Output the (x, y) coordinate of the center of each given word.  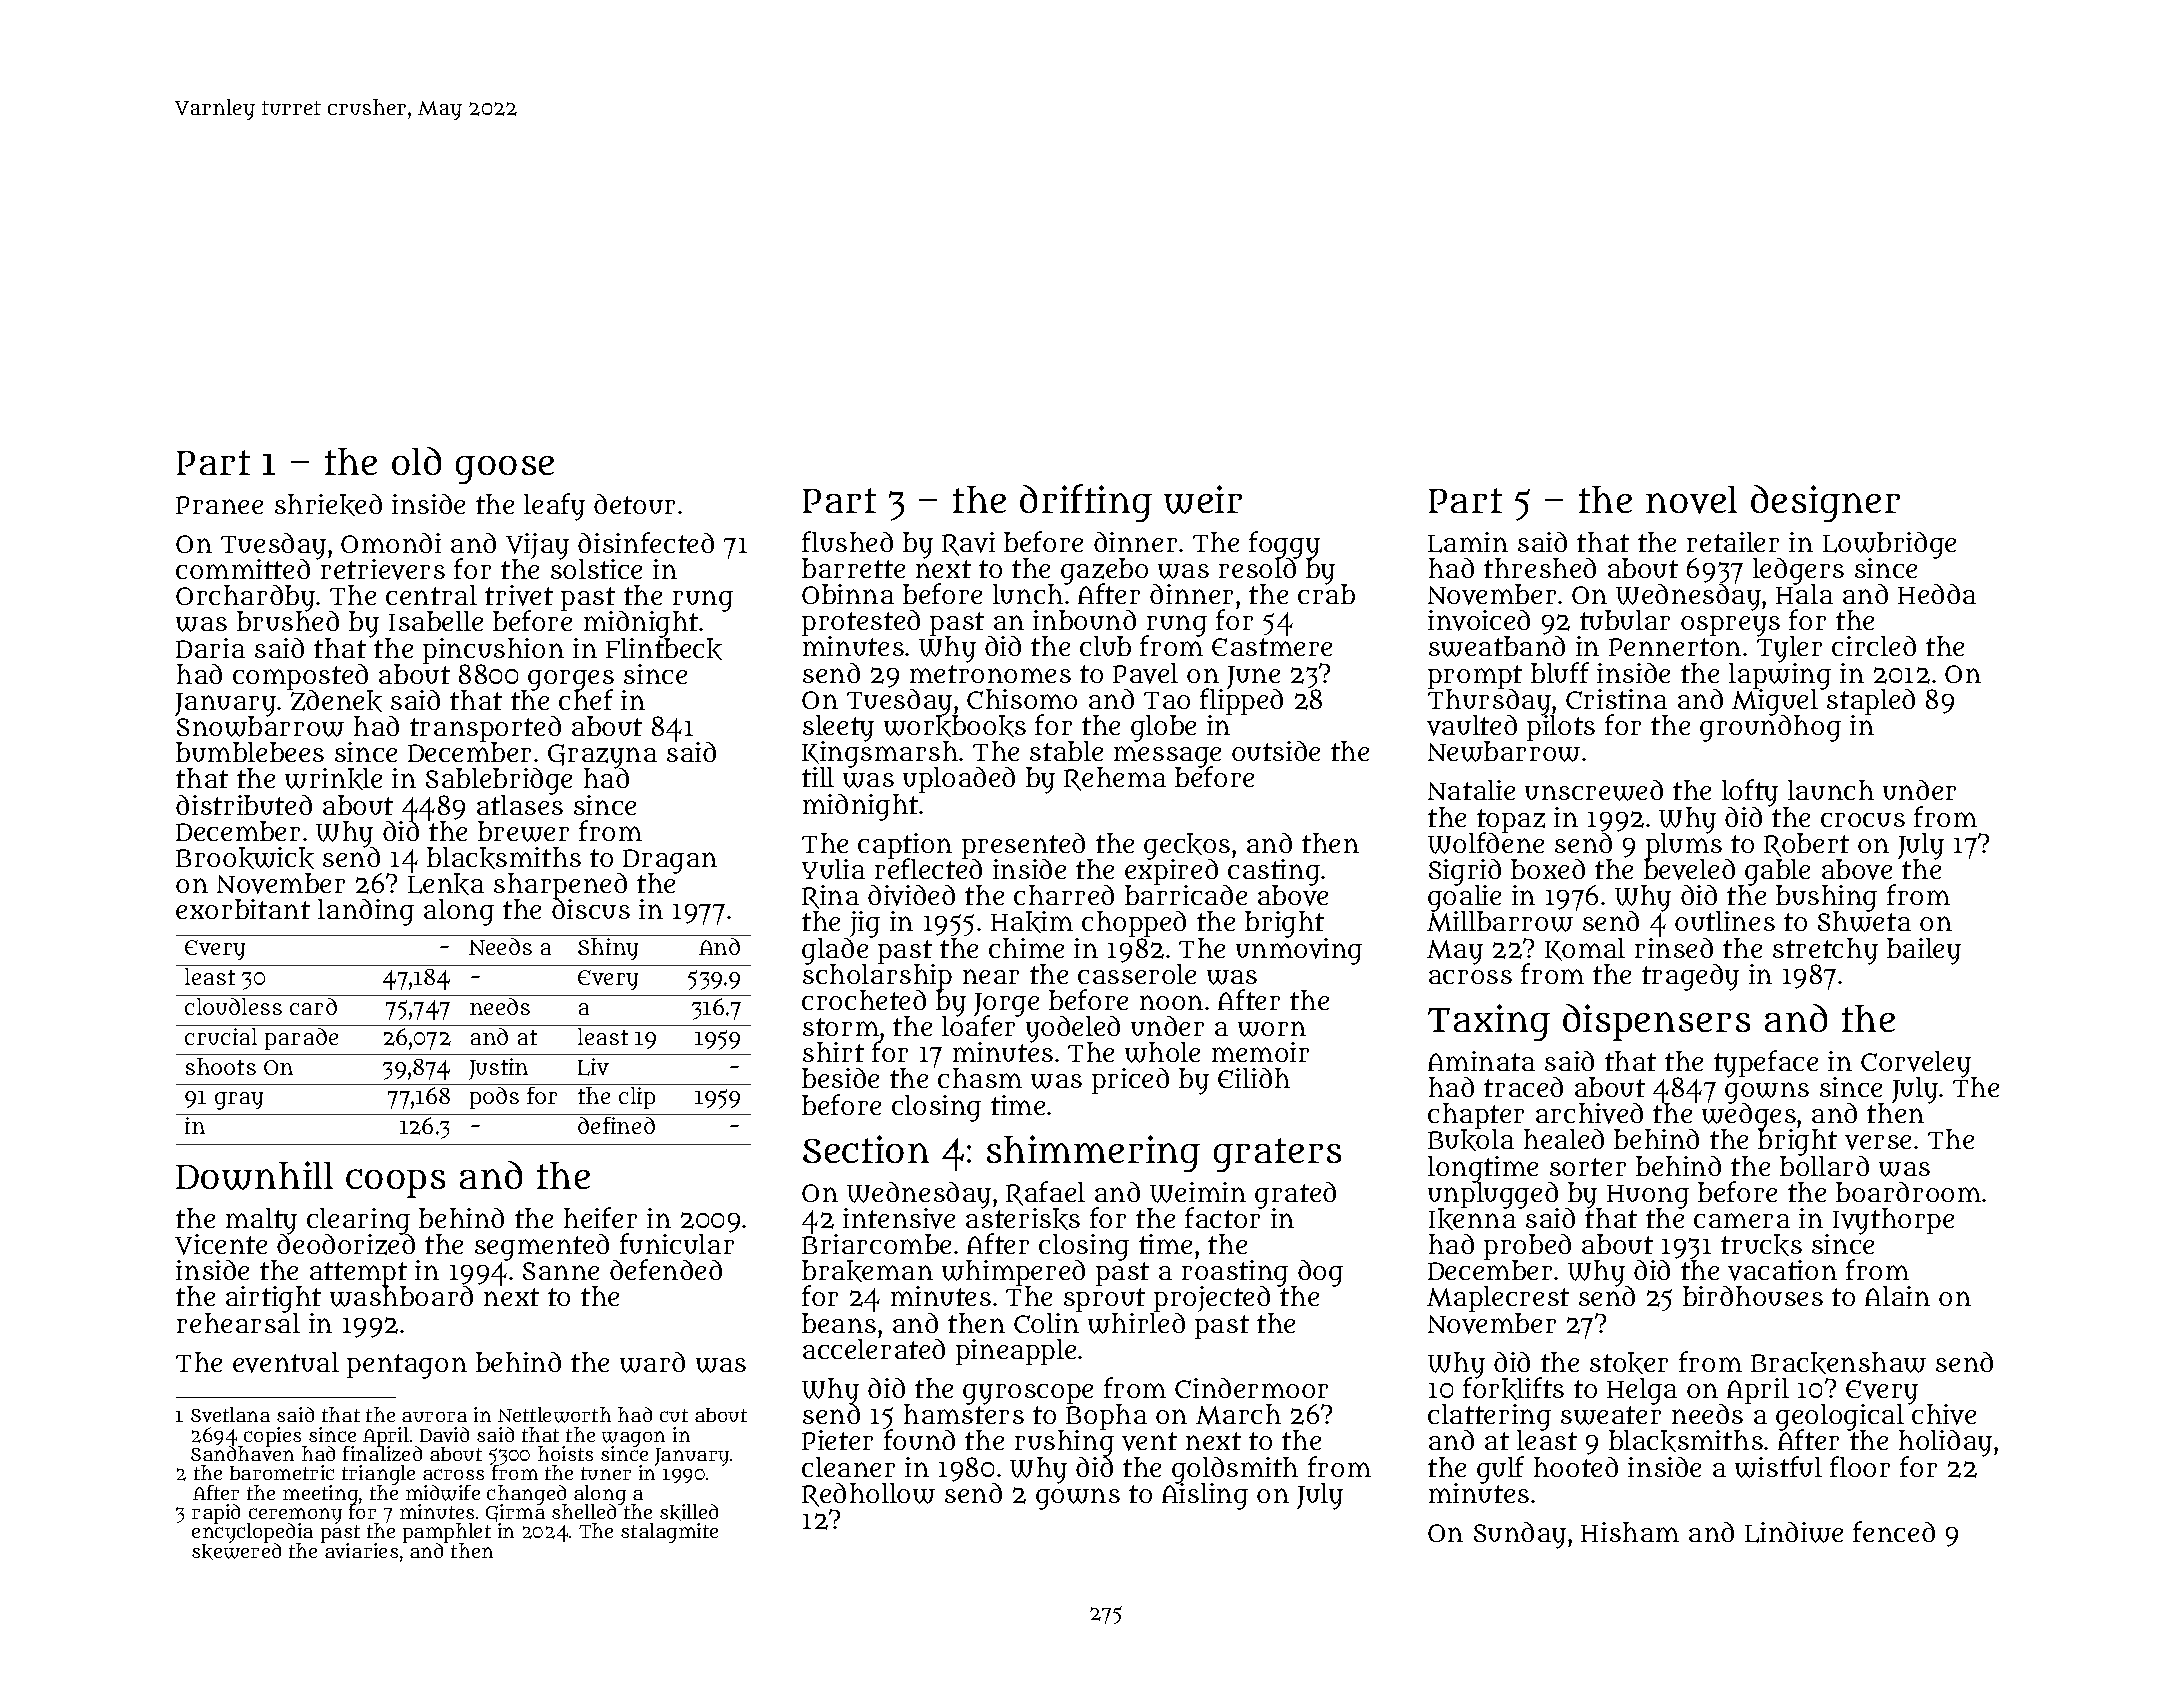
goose (505, 470)
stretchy (1825, 951)
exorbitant (243, 909)
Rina (830, 897)
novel (1691, 500)
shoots (221, 1066)
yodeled (1073, 1030)
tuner (606, 1473)
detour (634, 504)
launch (1831, 790)
